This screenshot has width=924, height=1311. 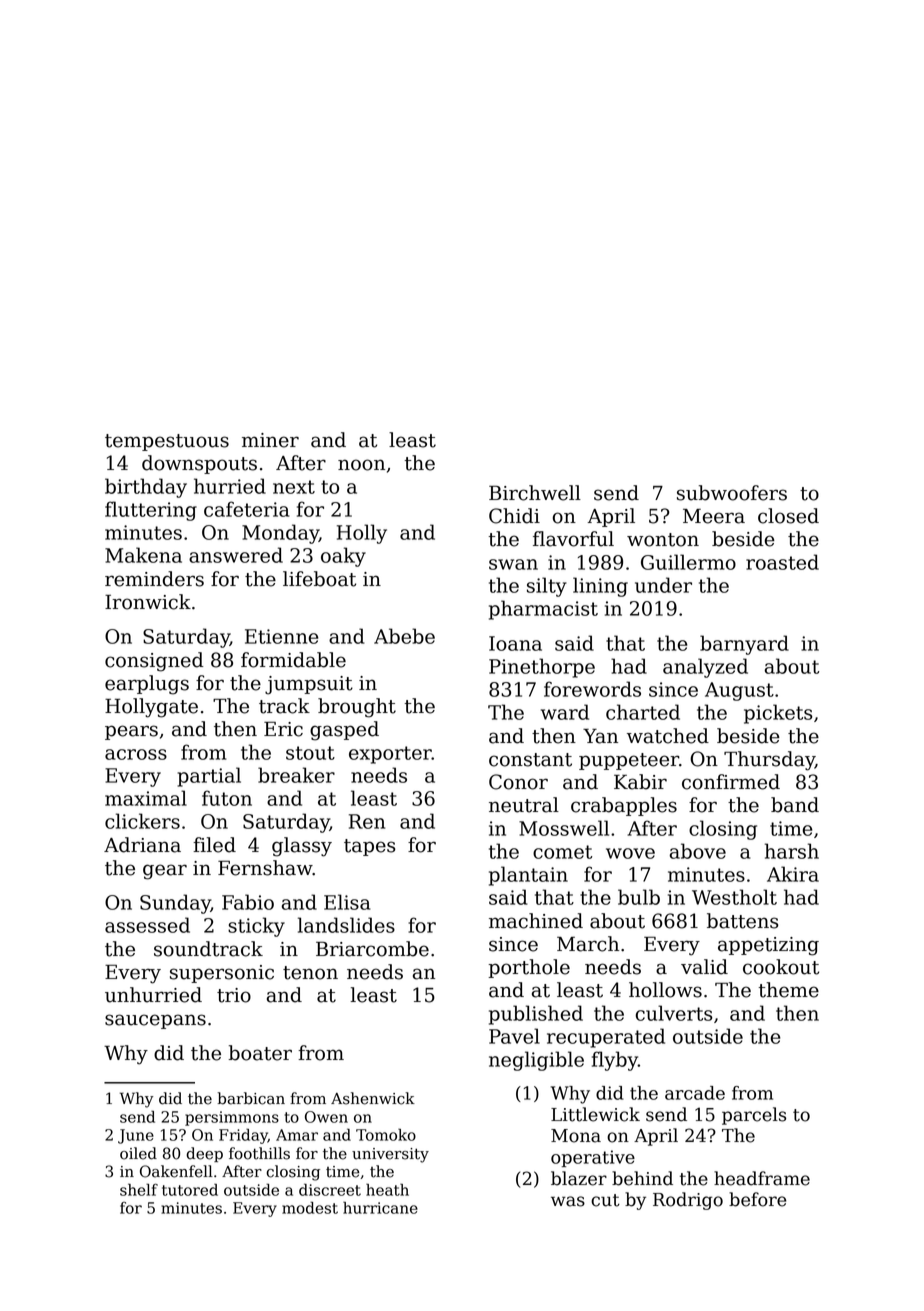 What do you see at coordinates (386, 1134) in the screenshot?
I see `Tomoko` at bounding box center [386, 1134].
